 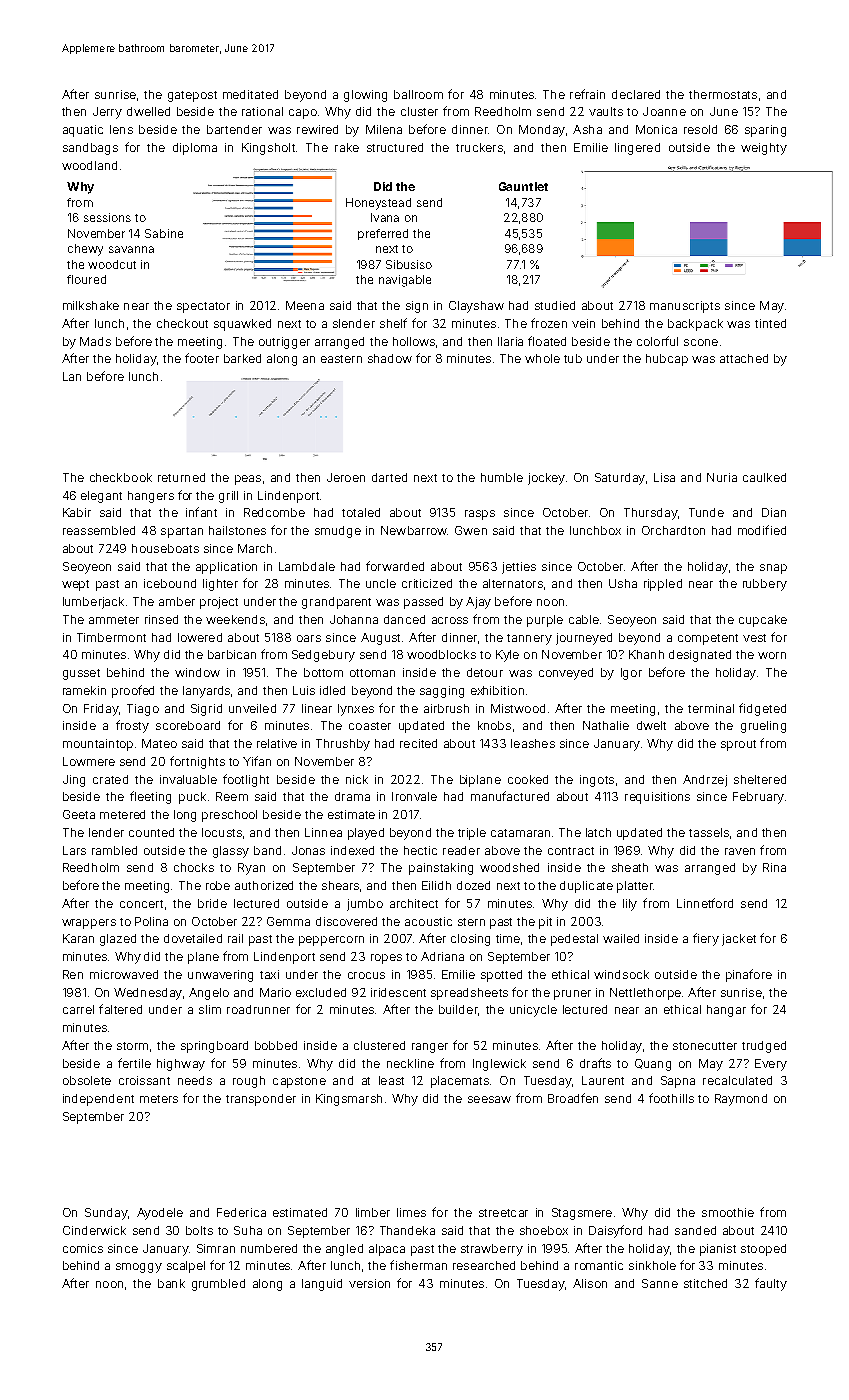 I want to click on researched, so click(x=484, y=1265).
